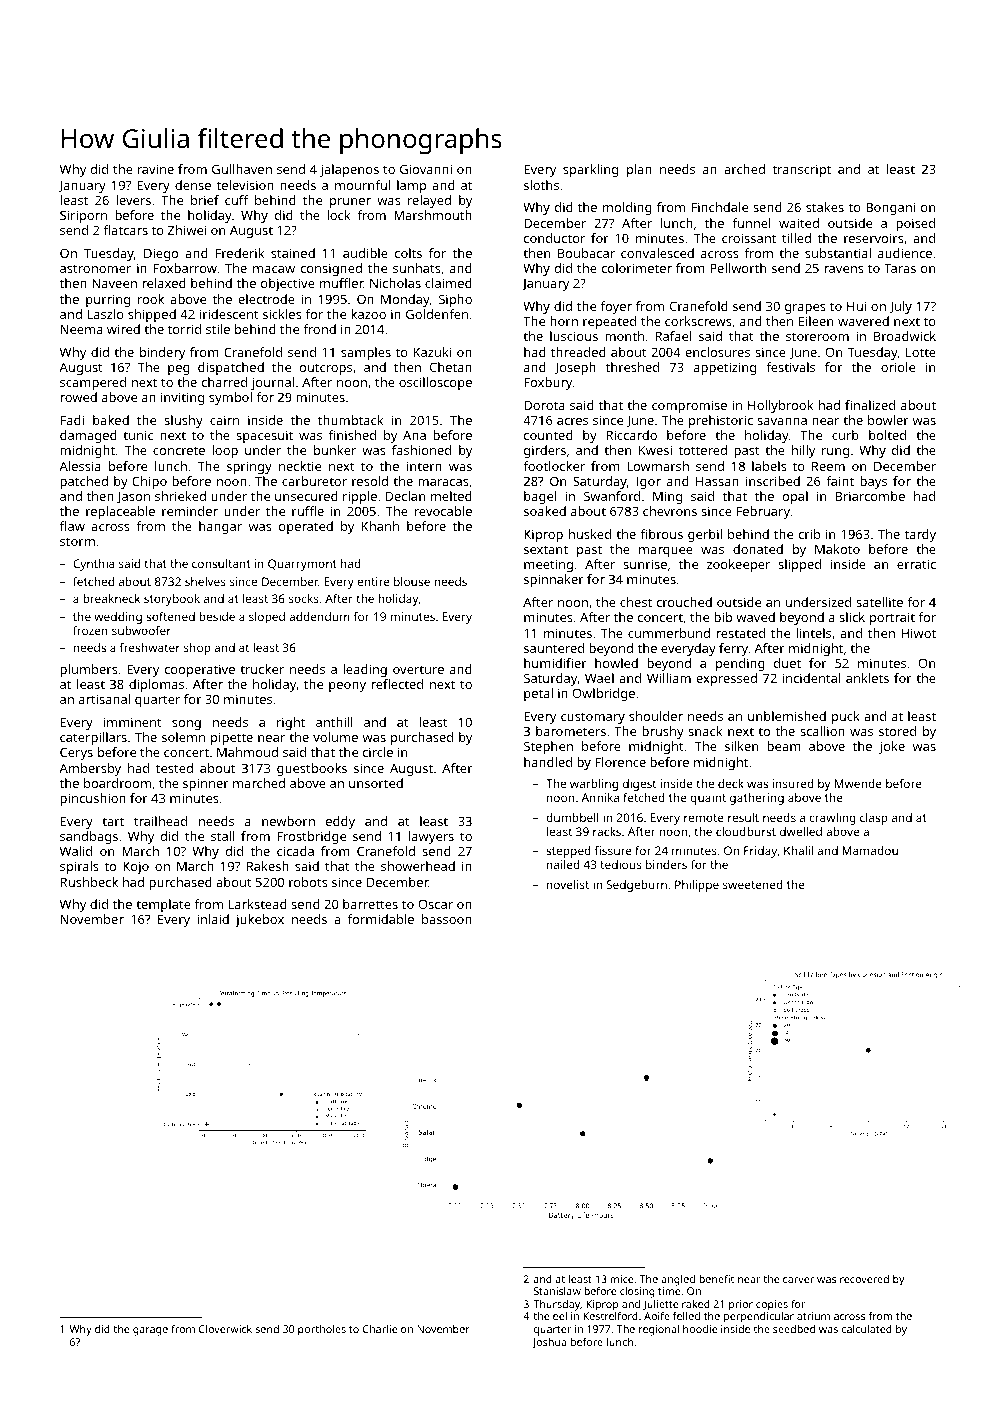 This image has height=1415, width=996. What do you see at coordinates (590, 170) in the image?
I see `sparkling` at bounding box center [590, 170].
